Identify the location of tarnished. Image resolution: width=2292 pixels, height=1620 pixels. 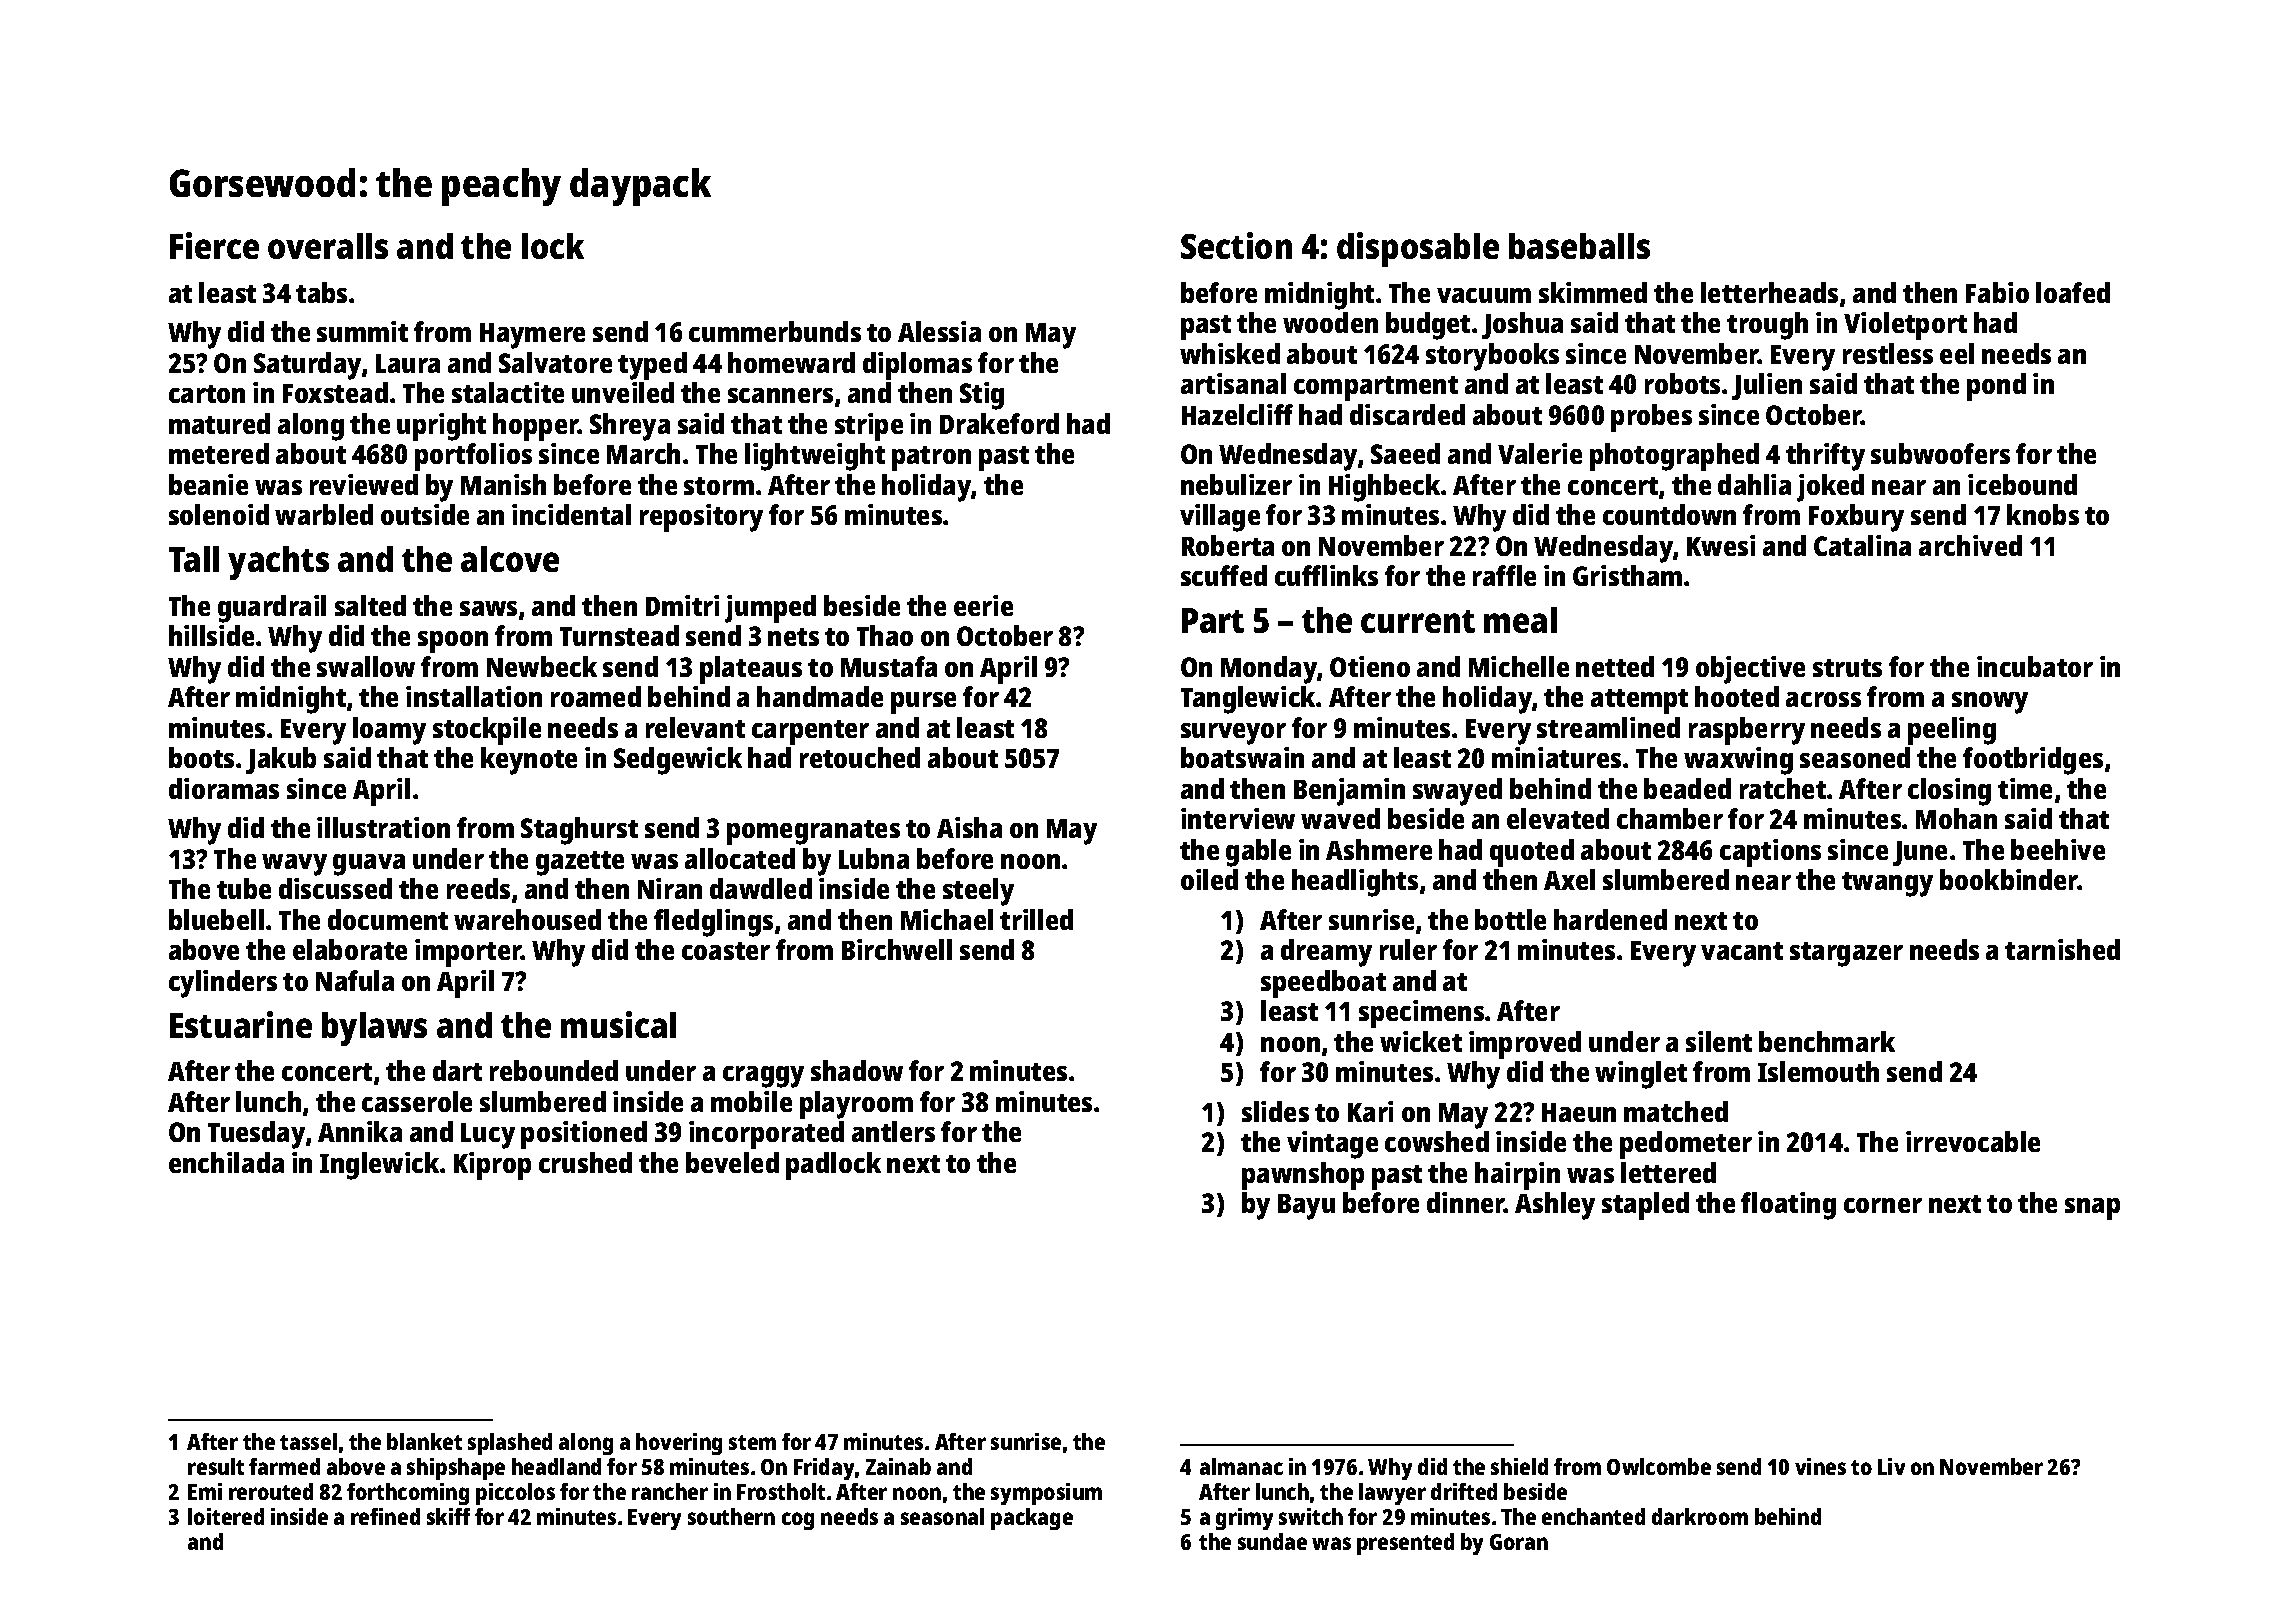
(2062, 949).
